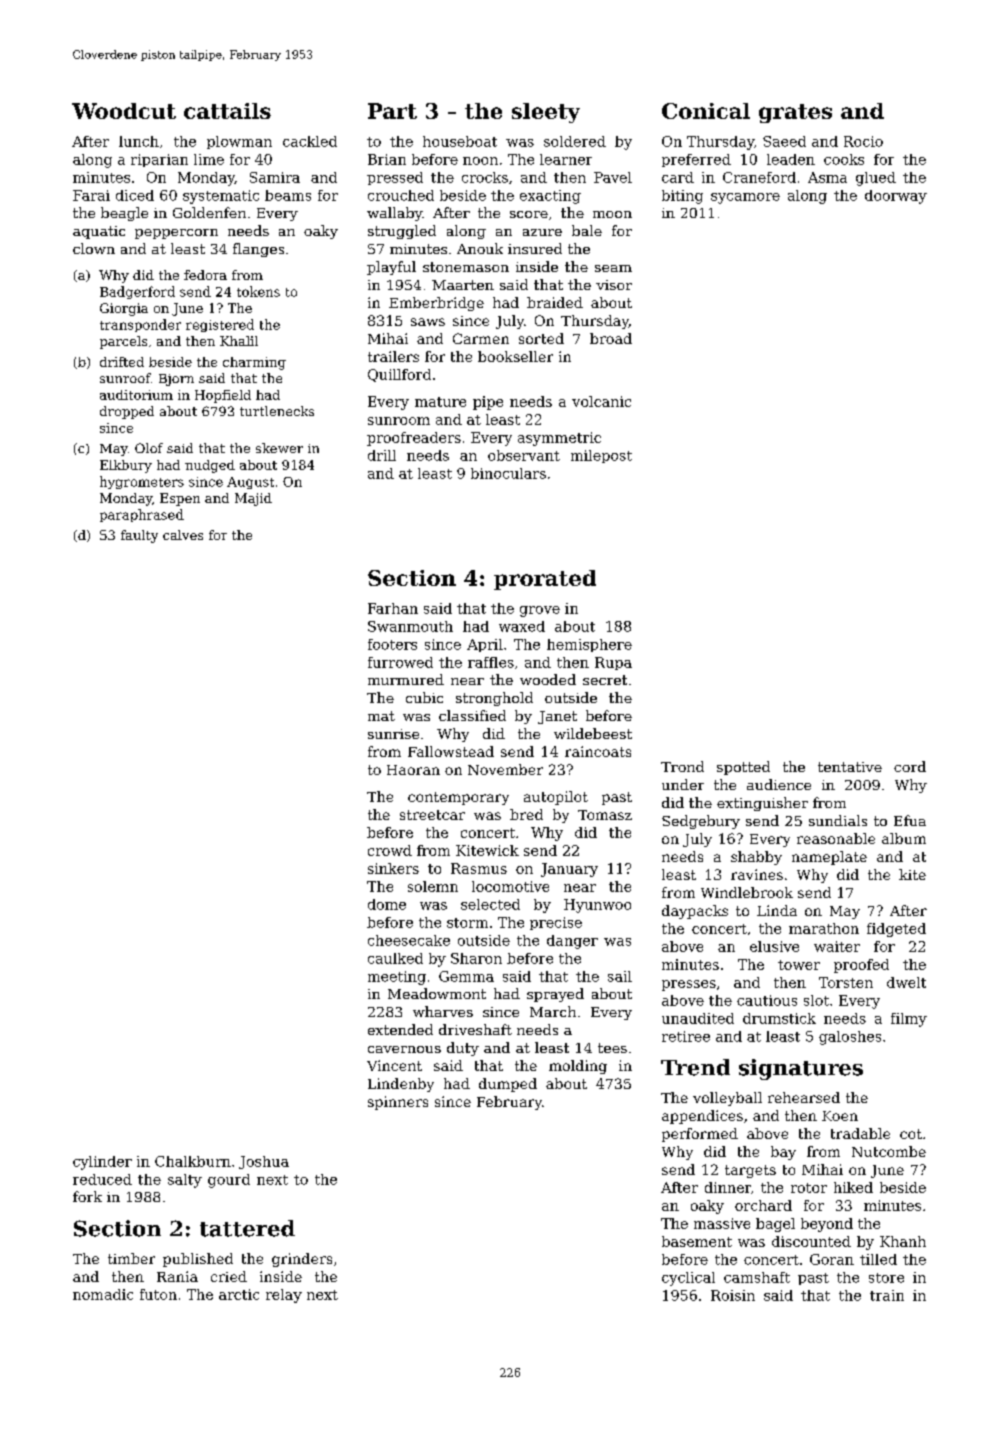 The image size is (999, 1447). What do you see at coordinates (466, 976) in the document?
I see `Gemma` at bounding box center [466, 976].
